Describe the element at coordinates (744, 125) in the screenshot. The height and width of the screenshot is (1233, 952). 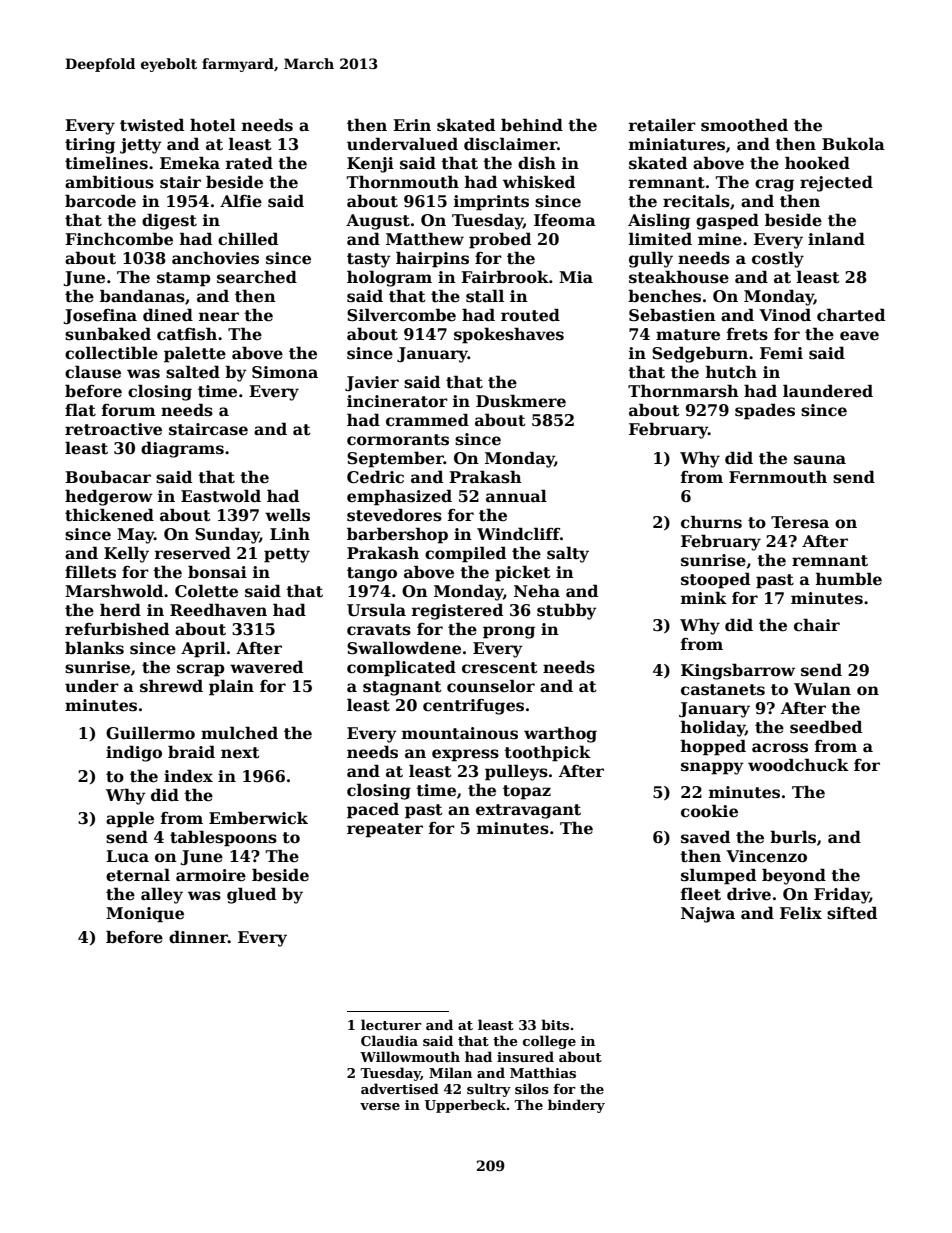
I see `smoothed` at that location.
